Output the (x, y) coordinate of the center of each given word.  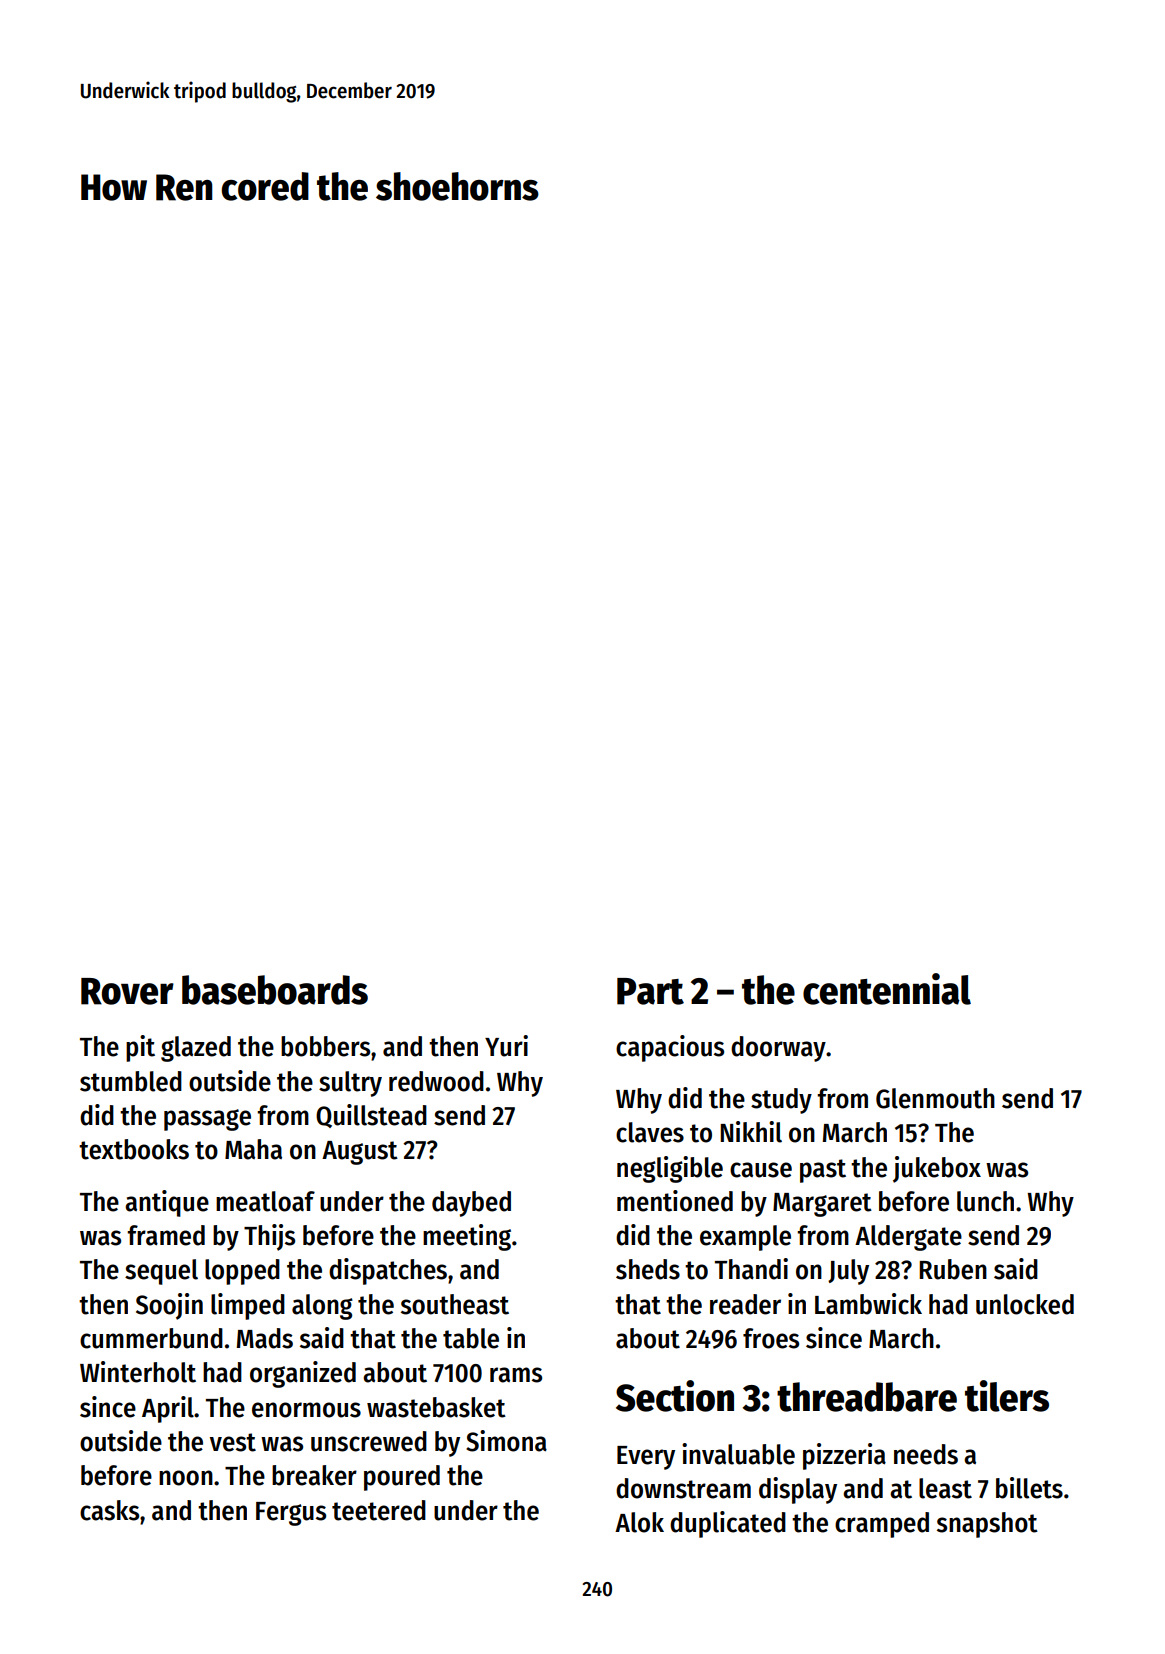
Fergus (291, 1514)
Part (650, 991)
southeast (455, 1304)
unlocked (1025, 1304)
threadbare (867, 1397)
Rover (127, 991)
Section (675, 1396)
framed (166, 1235)
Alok (639, 1522)
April (168, 1409)
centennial (887, 989)
